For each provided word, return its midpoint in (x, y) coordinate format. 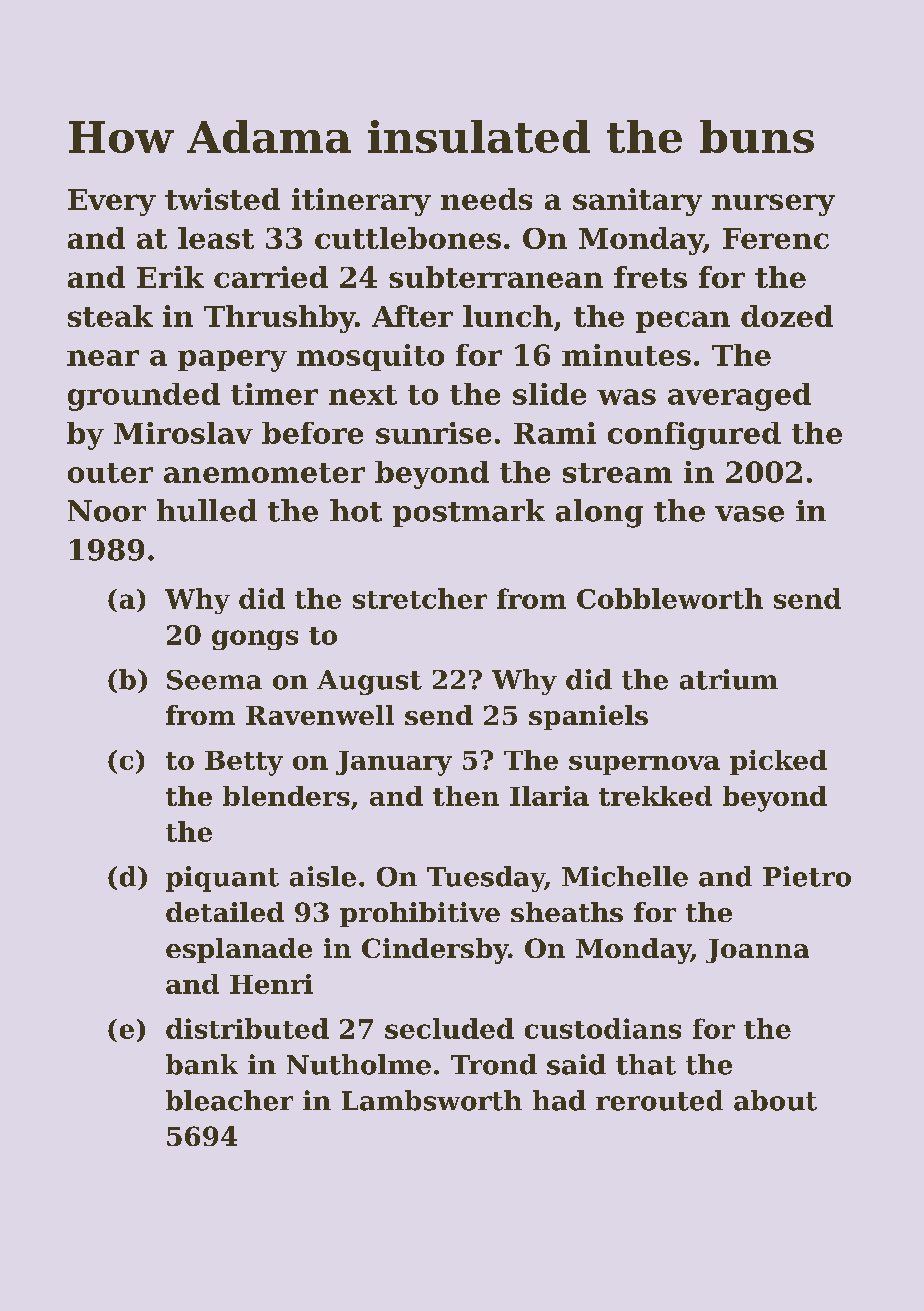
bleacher (229, 1100)
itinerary (361, 202)
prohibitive (420, 914)
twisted (222, 199)
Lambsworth (432, 1100)
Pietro (807, 876)
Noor (107, 511)
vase (749, 514)
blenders (286, 796)
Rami (555, 433)
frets (650, 277)
